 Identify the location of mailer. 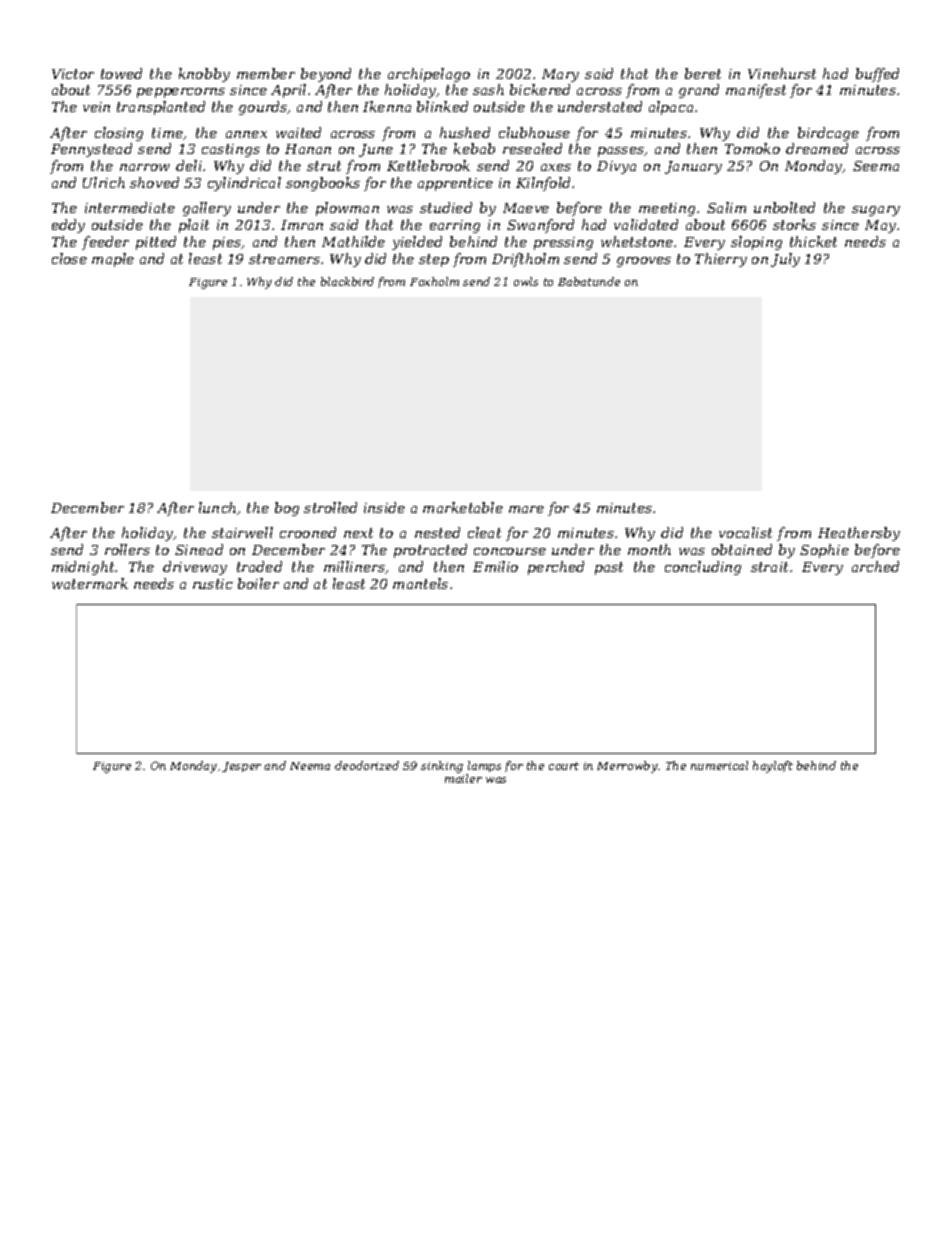
(463, 778).
